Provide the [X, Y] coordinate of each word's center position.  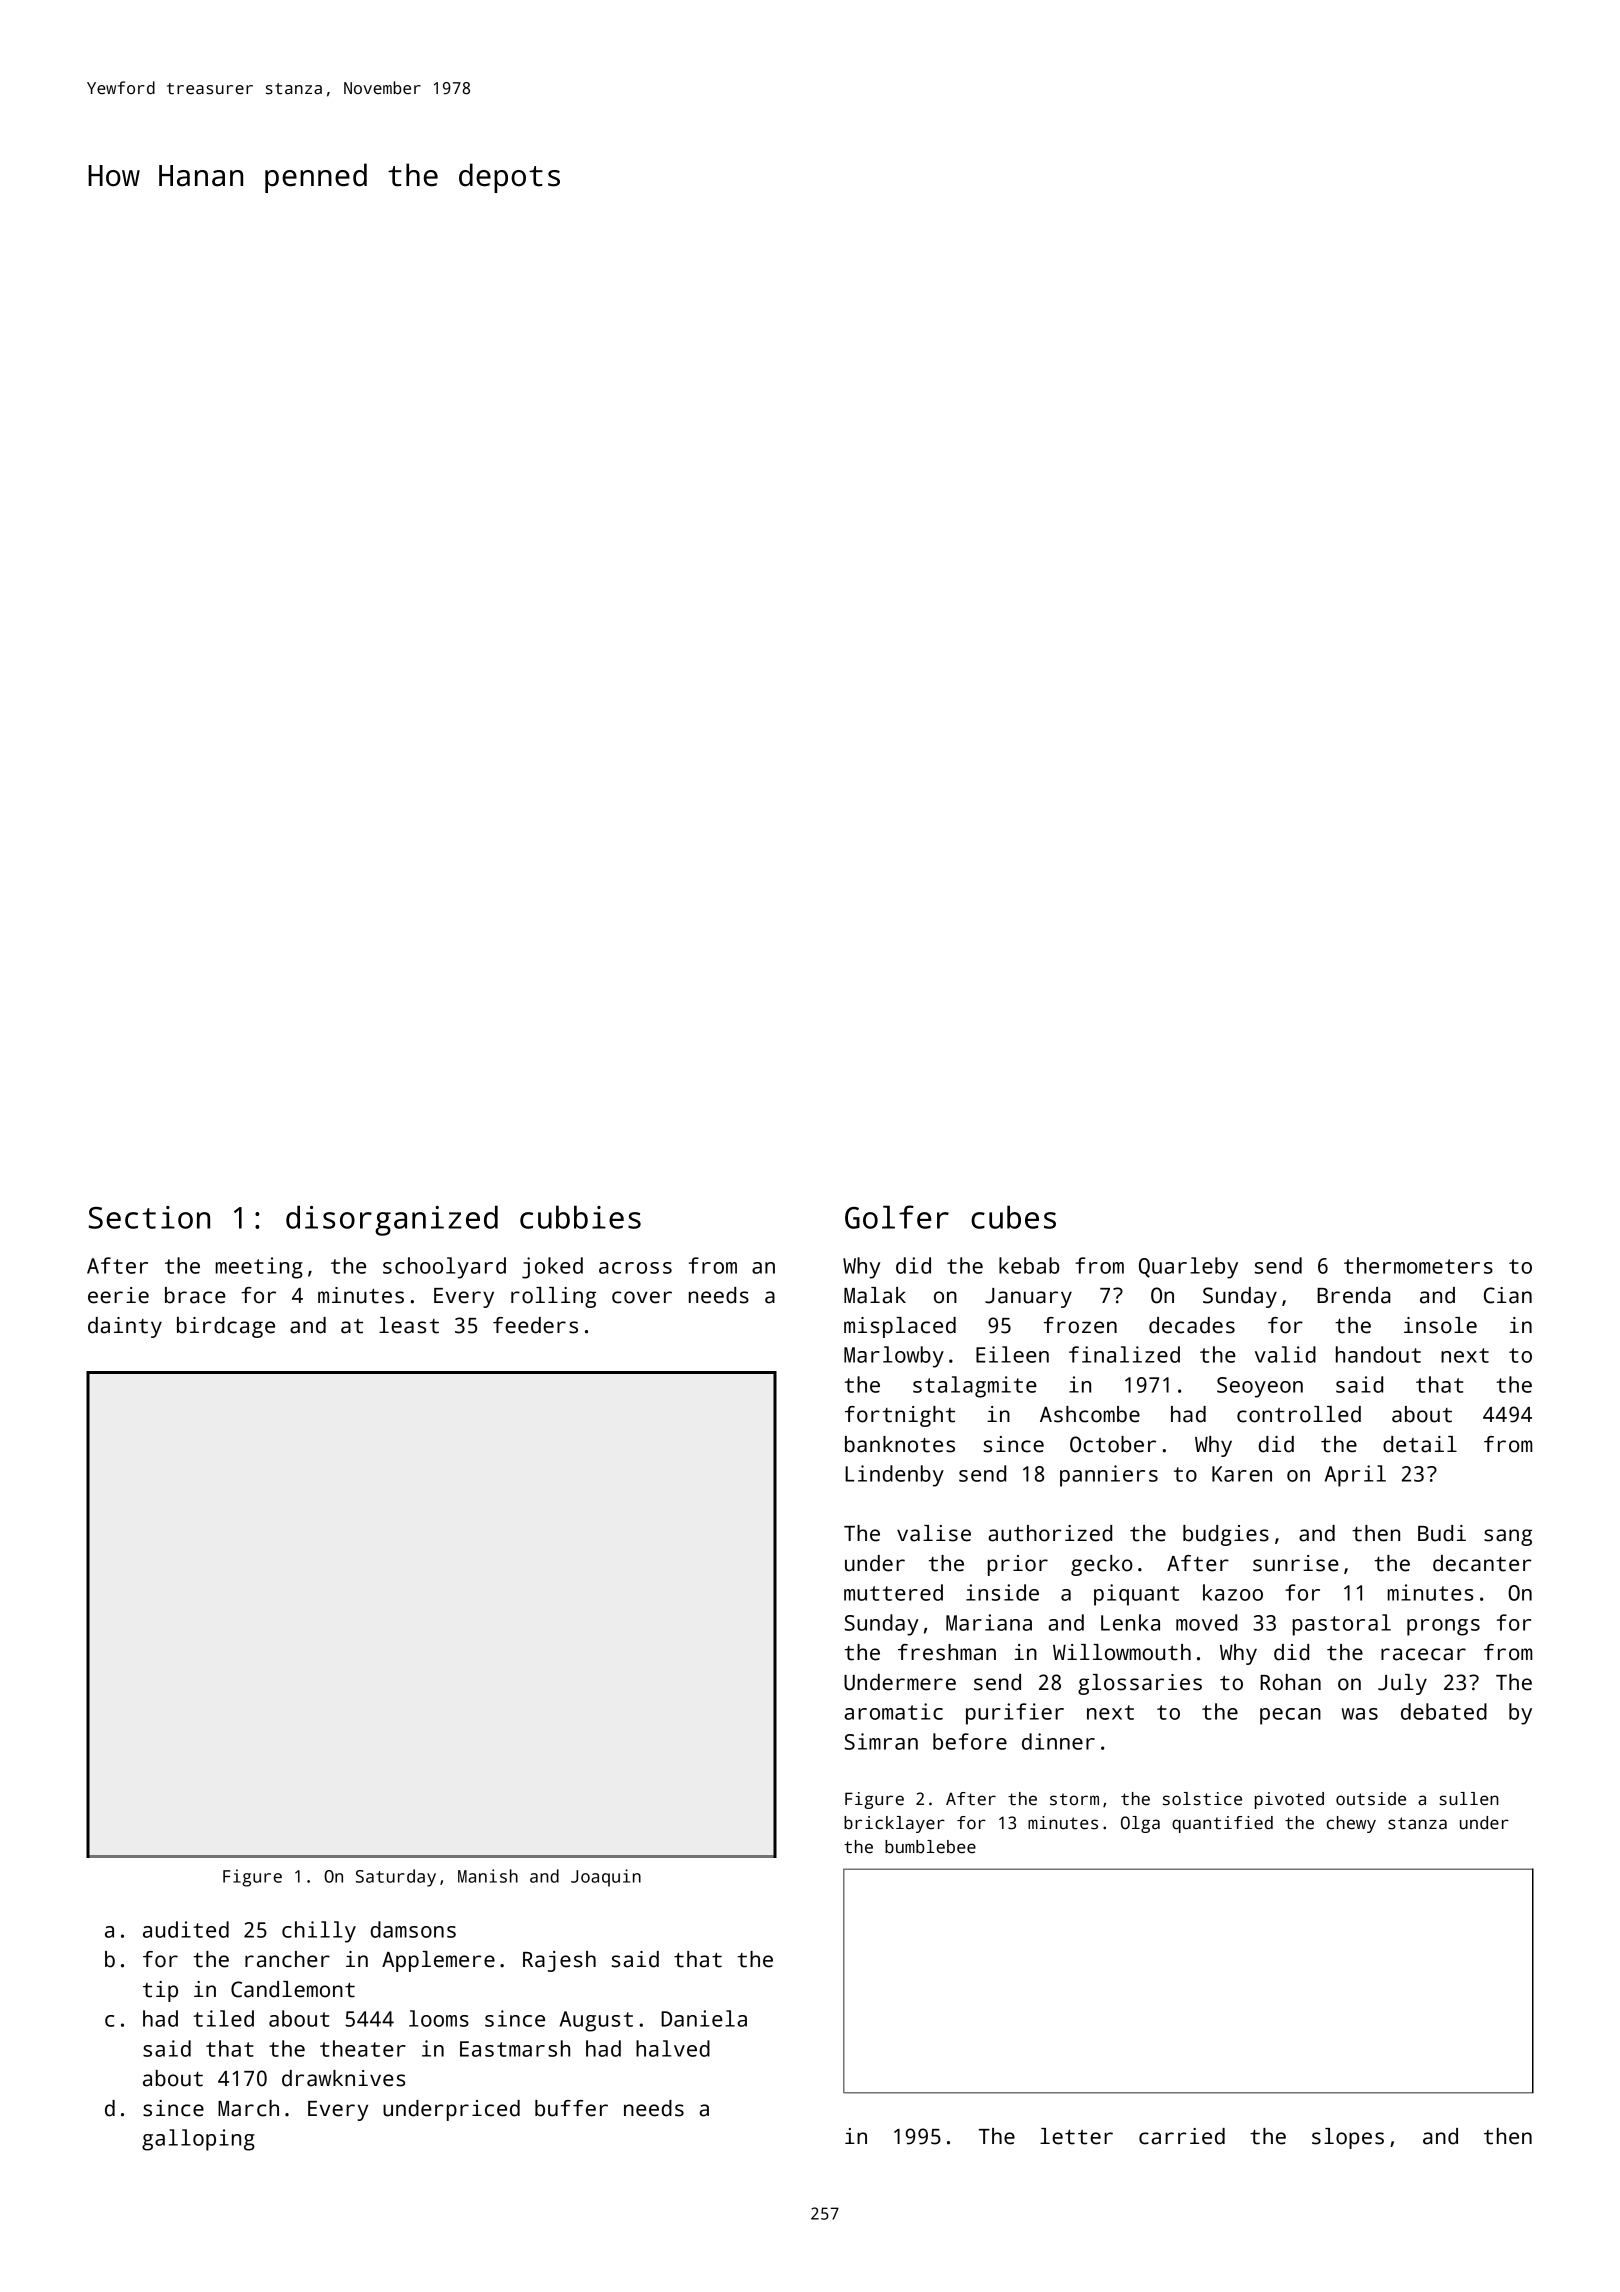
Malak [875, 1295]
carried [1182, 2136]
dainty [125, 1327]
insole [1440, 1325]
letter [1076, 2136]
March [248, 2108]
